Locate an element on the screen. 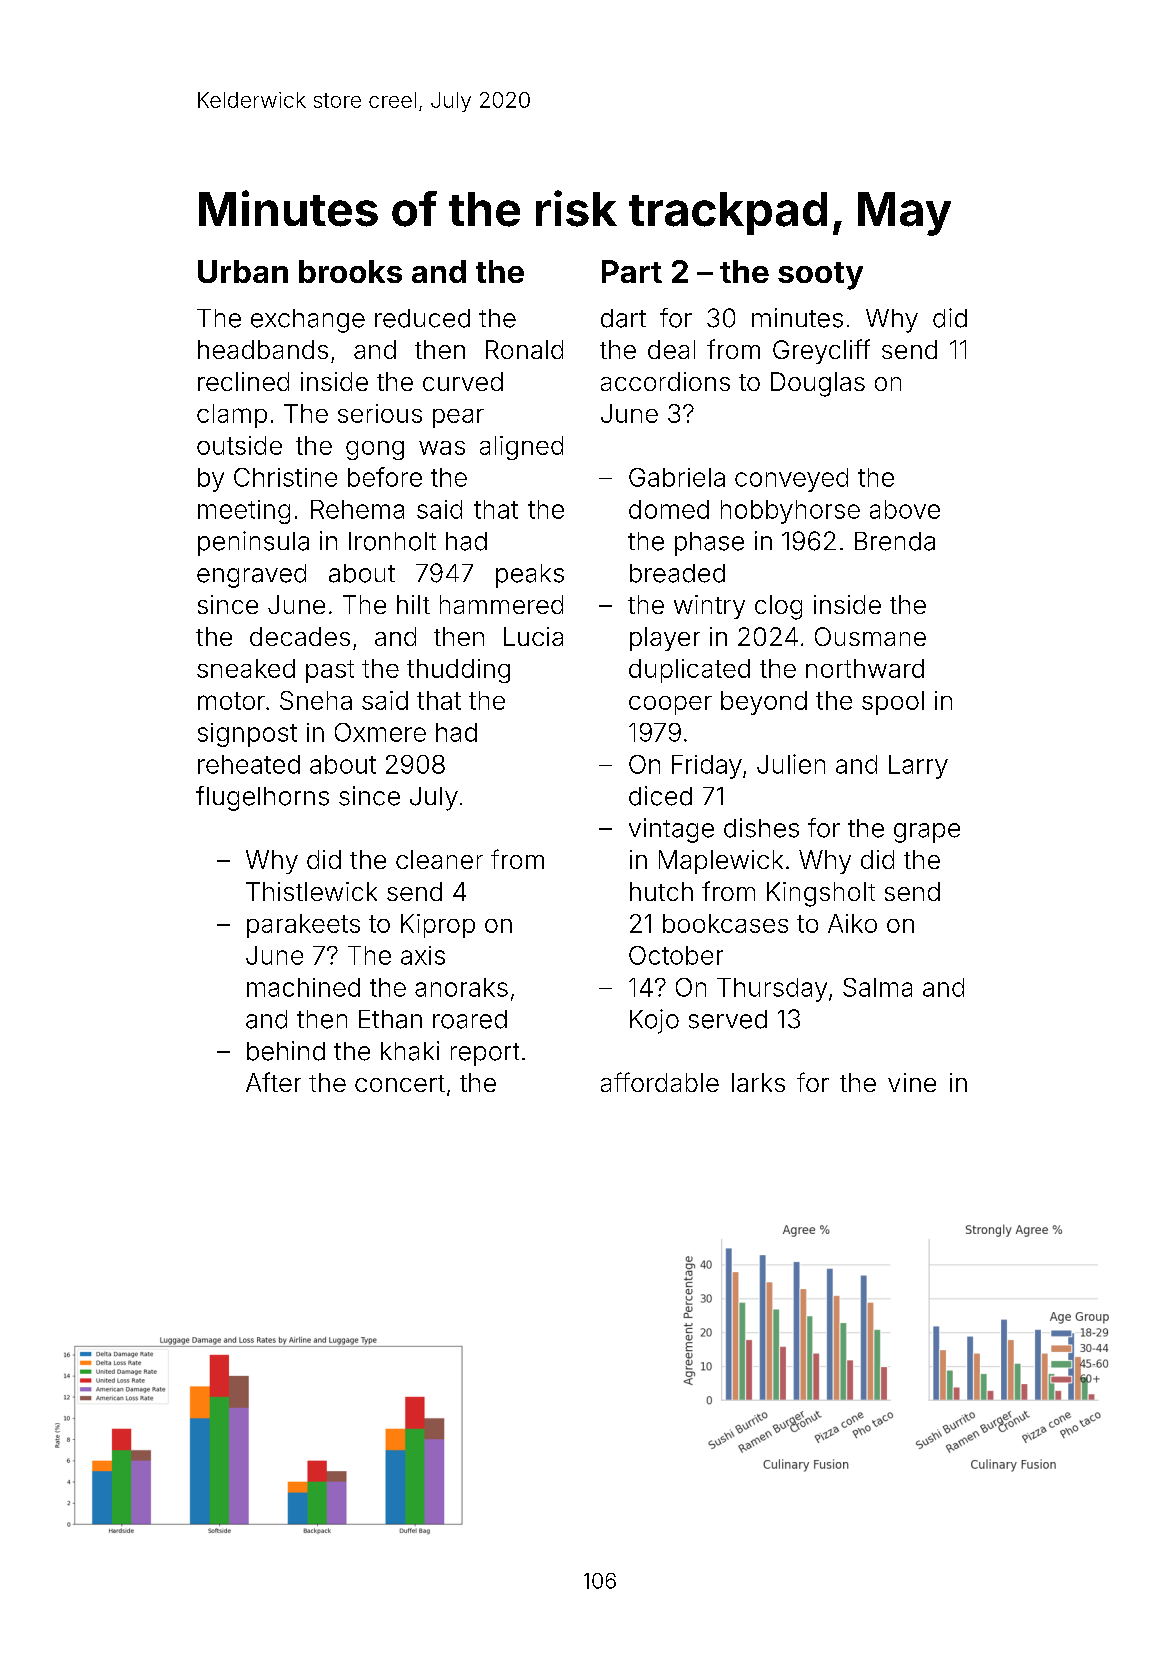 The image size is (1165, 1654). cleaner is located at coordinates (439, 859).
